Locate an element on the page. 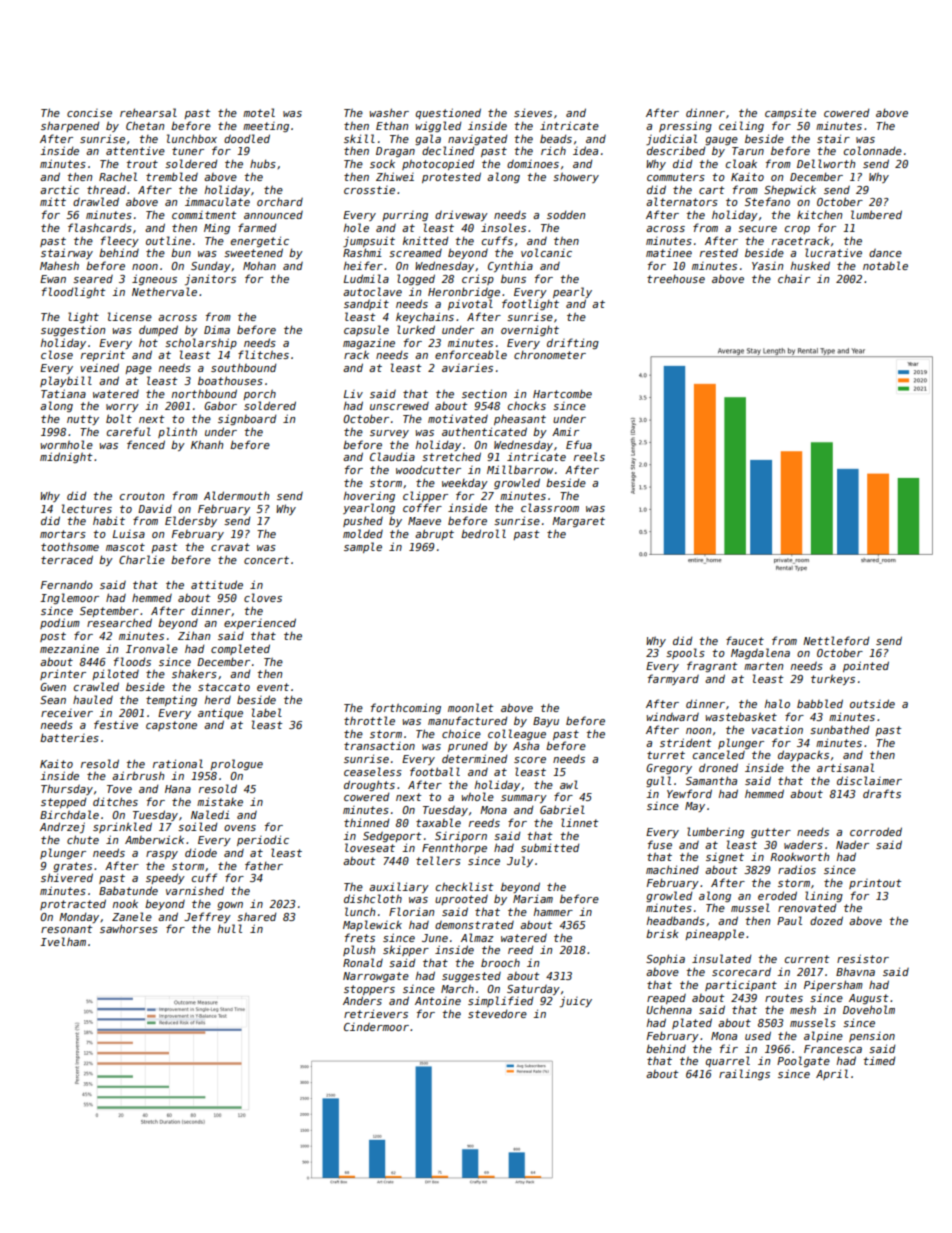 The image size is (952, 1233). stevedore is located at coordinates (497, 1014).
